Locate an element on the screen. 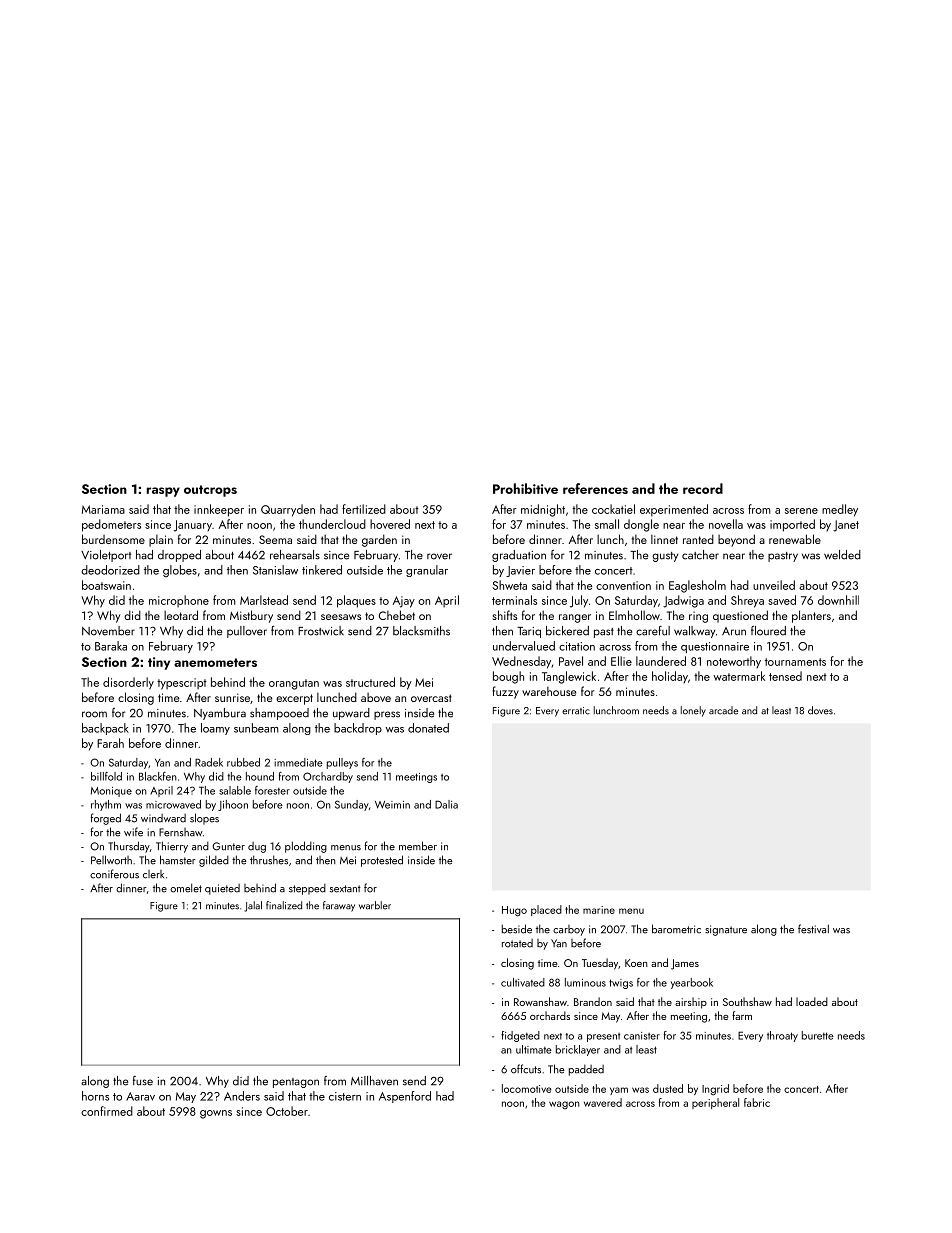 The image size is (952, 1233). record is located at coordinates (703, 488).
